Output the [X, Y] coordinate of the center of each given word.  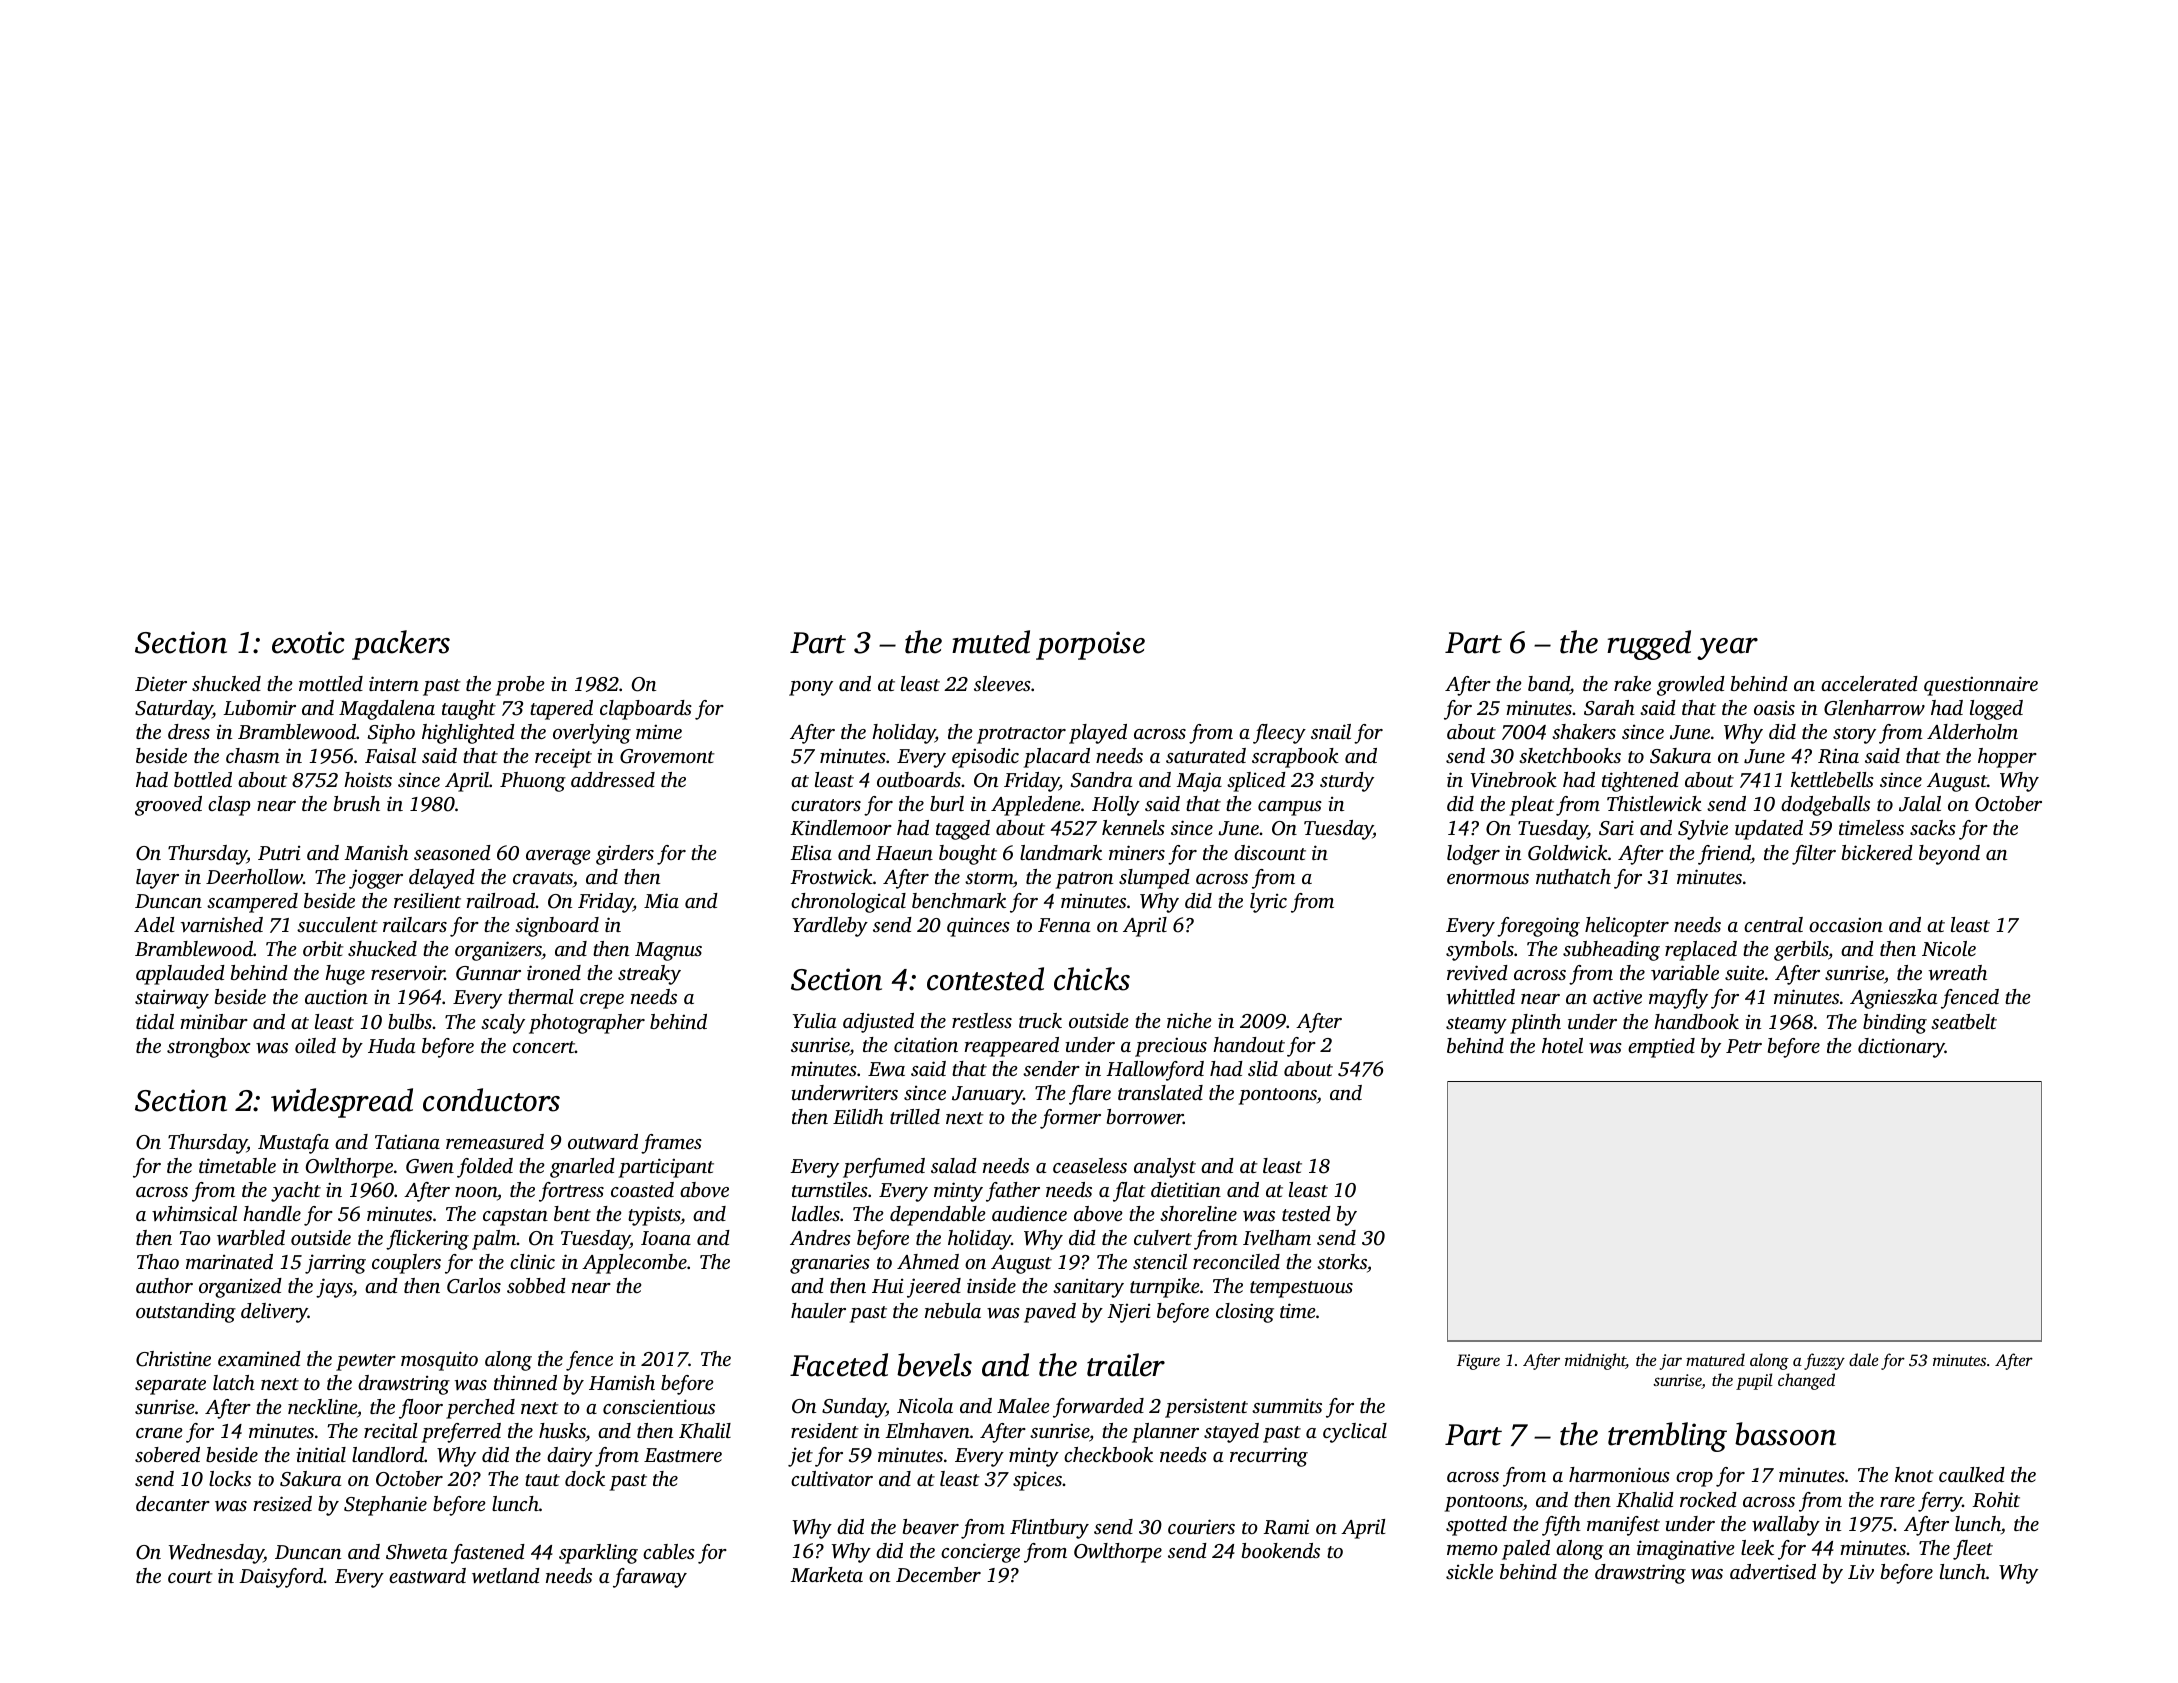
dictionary [1901, 1048]
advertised [1773, 1571]
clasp [229, 806]
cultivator [832, 1478]
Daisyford [281, 1578]
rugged [1649, 645]
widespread [342, 1103]
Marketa [826, 1574]
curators [826, 805]
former [1070, 1119]
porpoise [1090, 645]
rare [1897, 1502]
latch [234, 1382]
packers [401, 645]
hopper [2007, 758]
